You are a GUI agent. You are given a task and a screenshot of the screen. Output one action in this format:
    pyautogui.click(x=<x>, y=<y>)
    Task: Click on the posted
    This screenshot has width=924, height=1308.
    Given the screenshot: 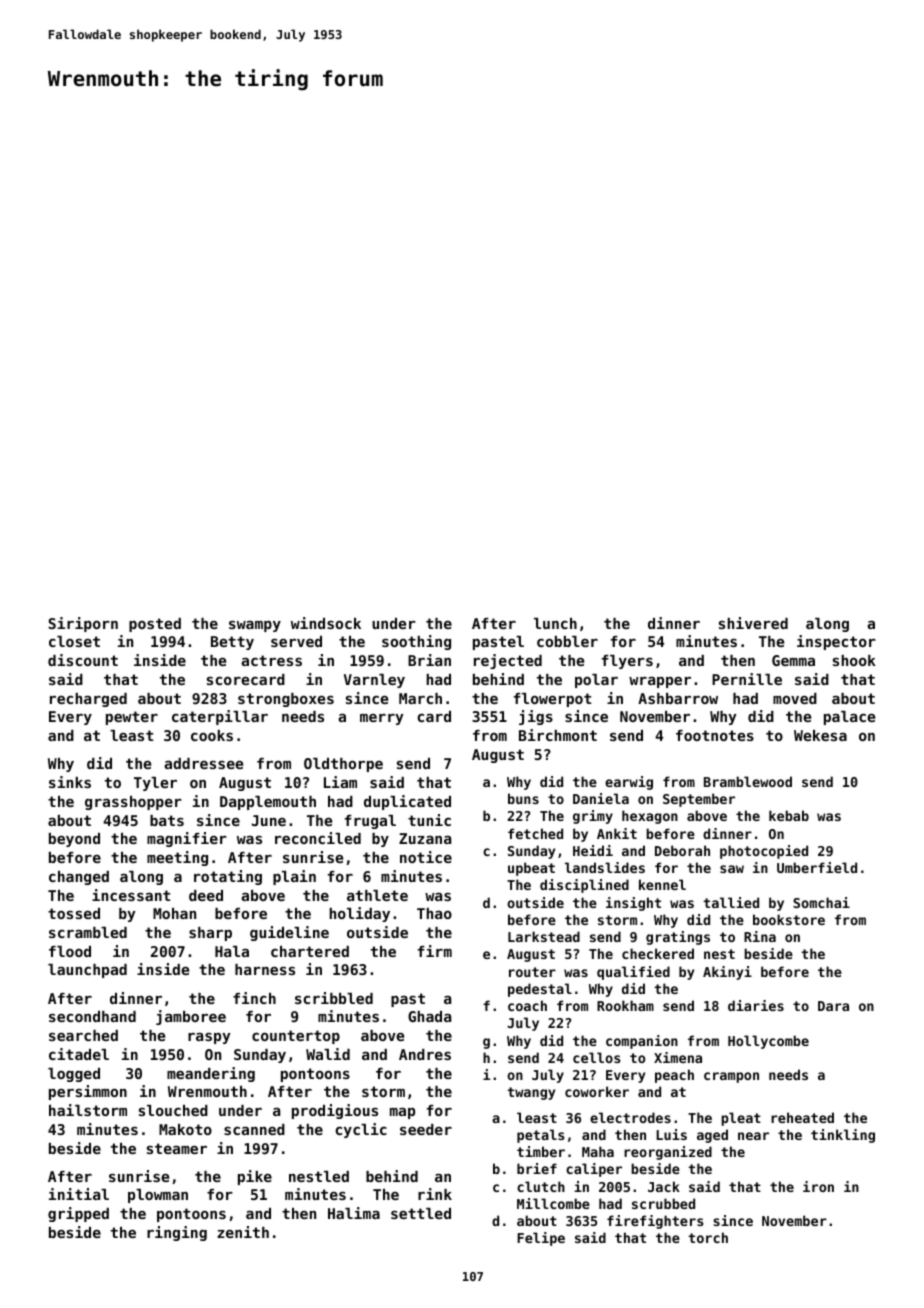 What is the action you would take?
    pyautogui.click(x=155, y=625)
